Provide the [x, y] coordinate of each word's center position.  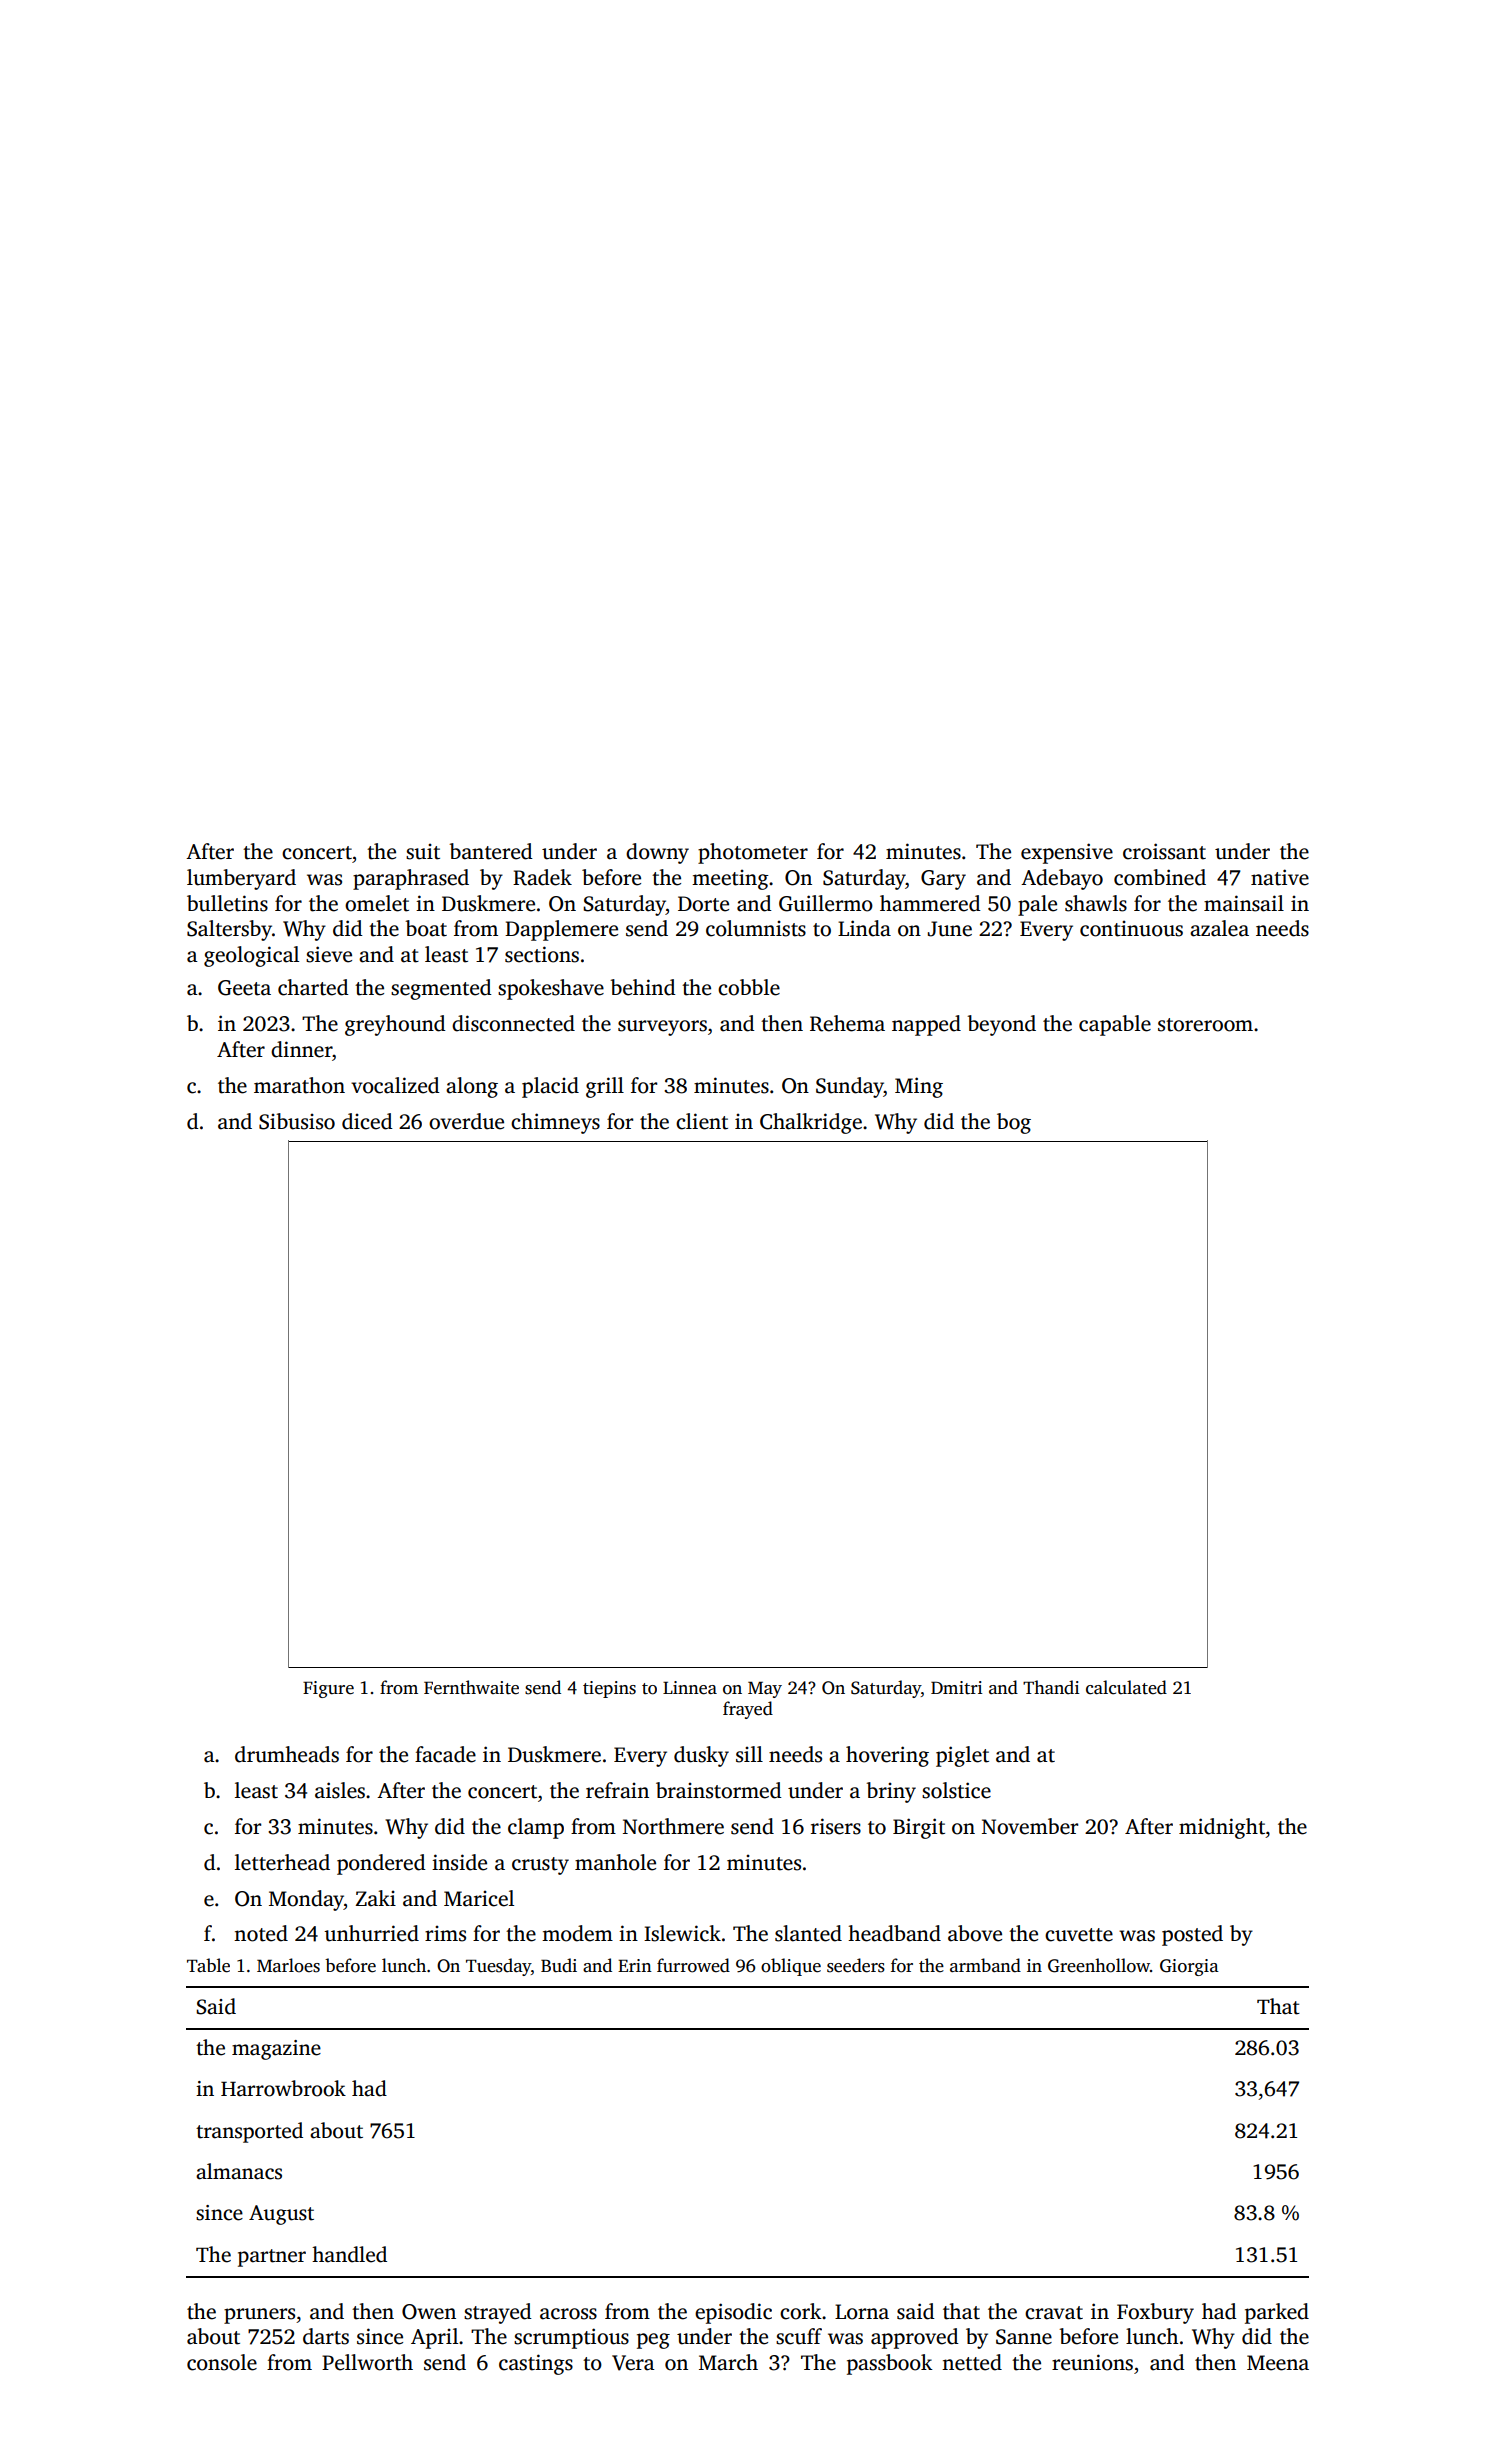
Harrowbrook [283, 2088]
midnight [1222, 1828]
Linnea [690, 1688]
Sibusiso [297, 1121]
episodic [733, 2313]
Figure [328, 1689]
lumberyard [241, 879]
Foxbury [1155, 2313]
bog [1014, 1123]
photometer [753, 853]
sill [749, 1754]
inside [459, 1862]
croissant [1164, 851]
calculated [1126, 1687]
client [702, 1121]
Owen [429, 2312]
